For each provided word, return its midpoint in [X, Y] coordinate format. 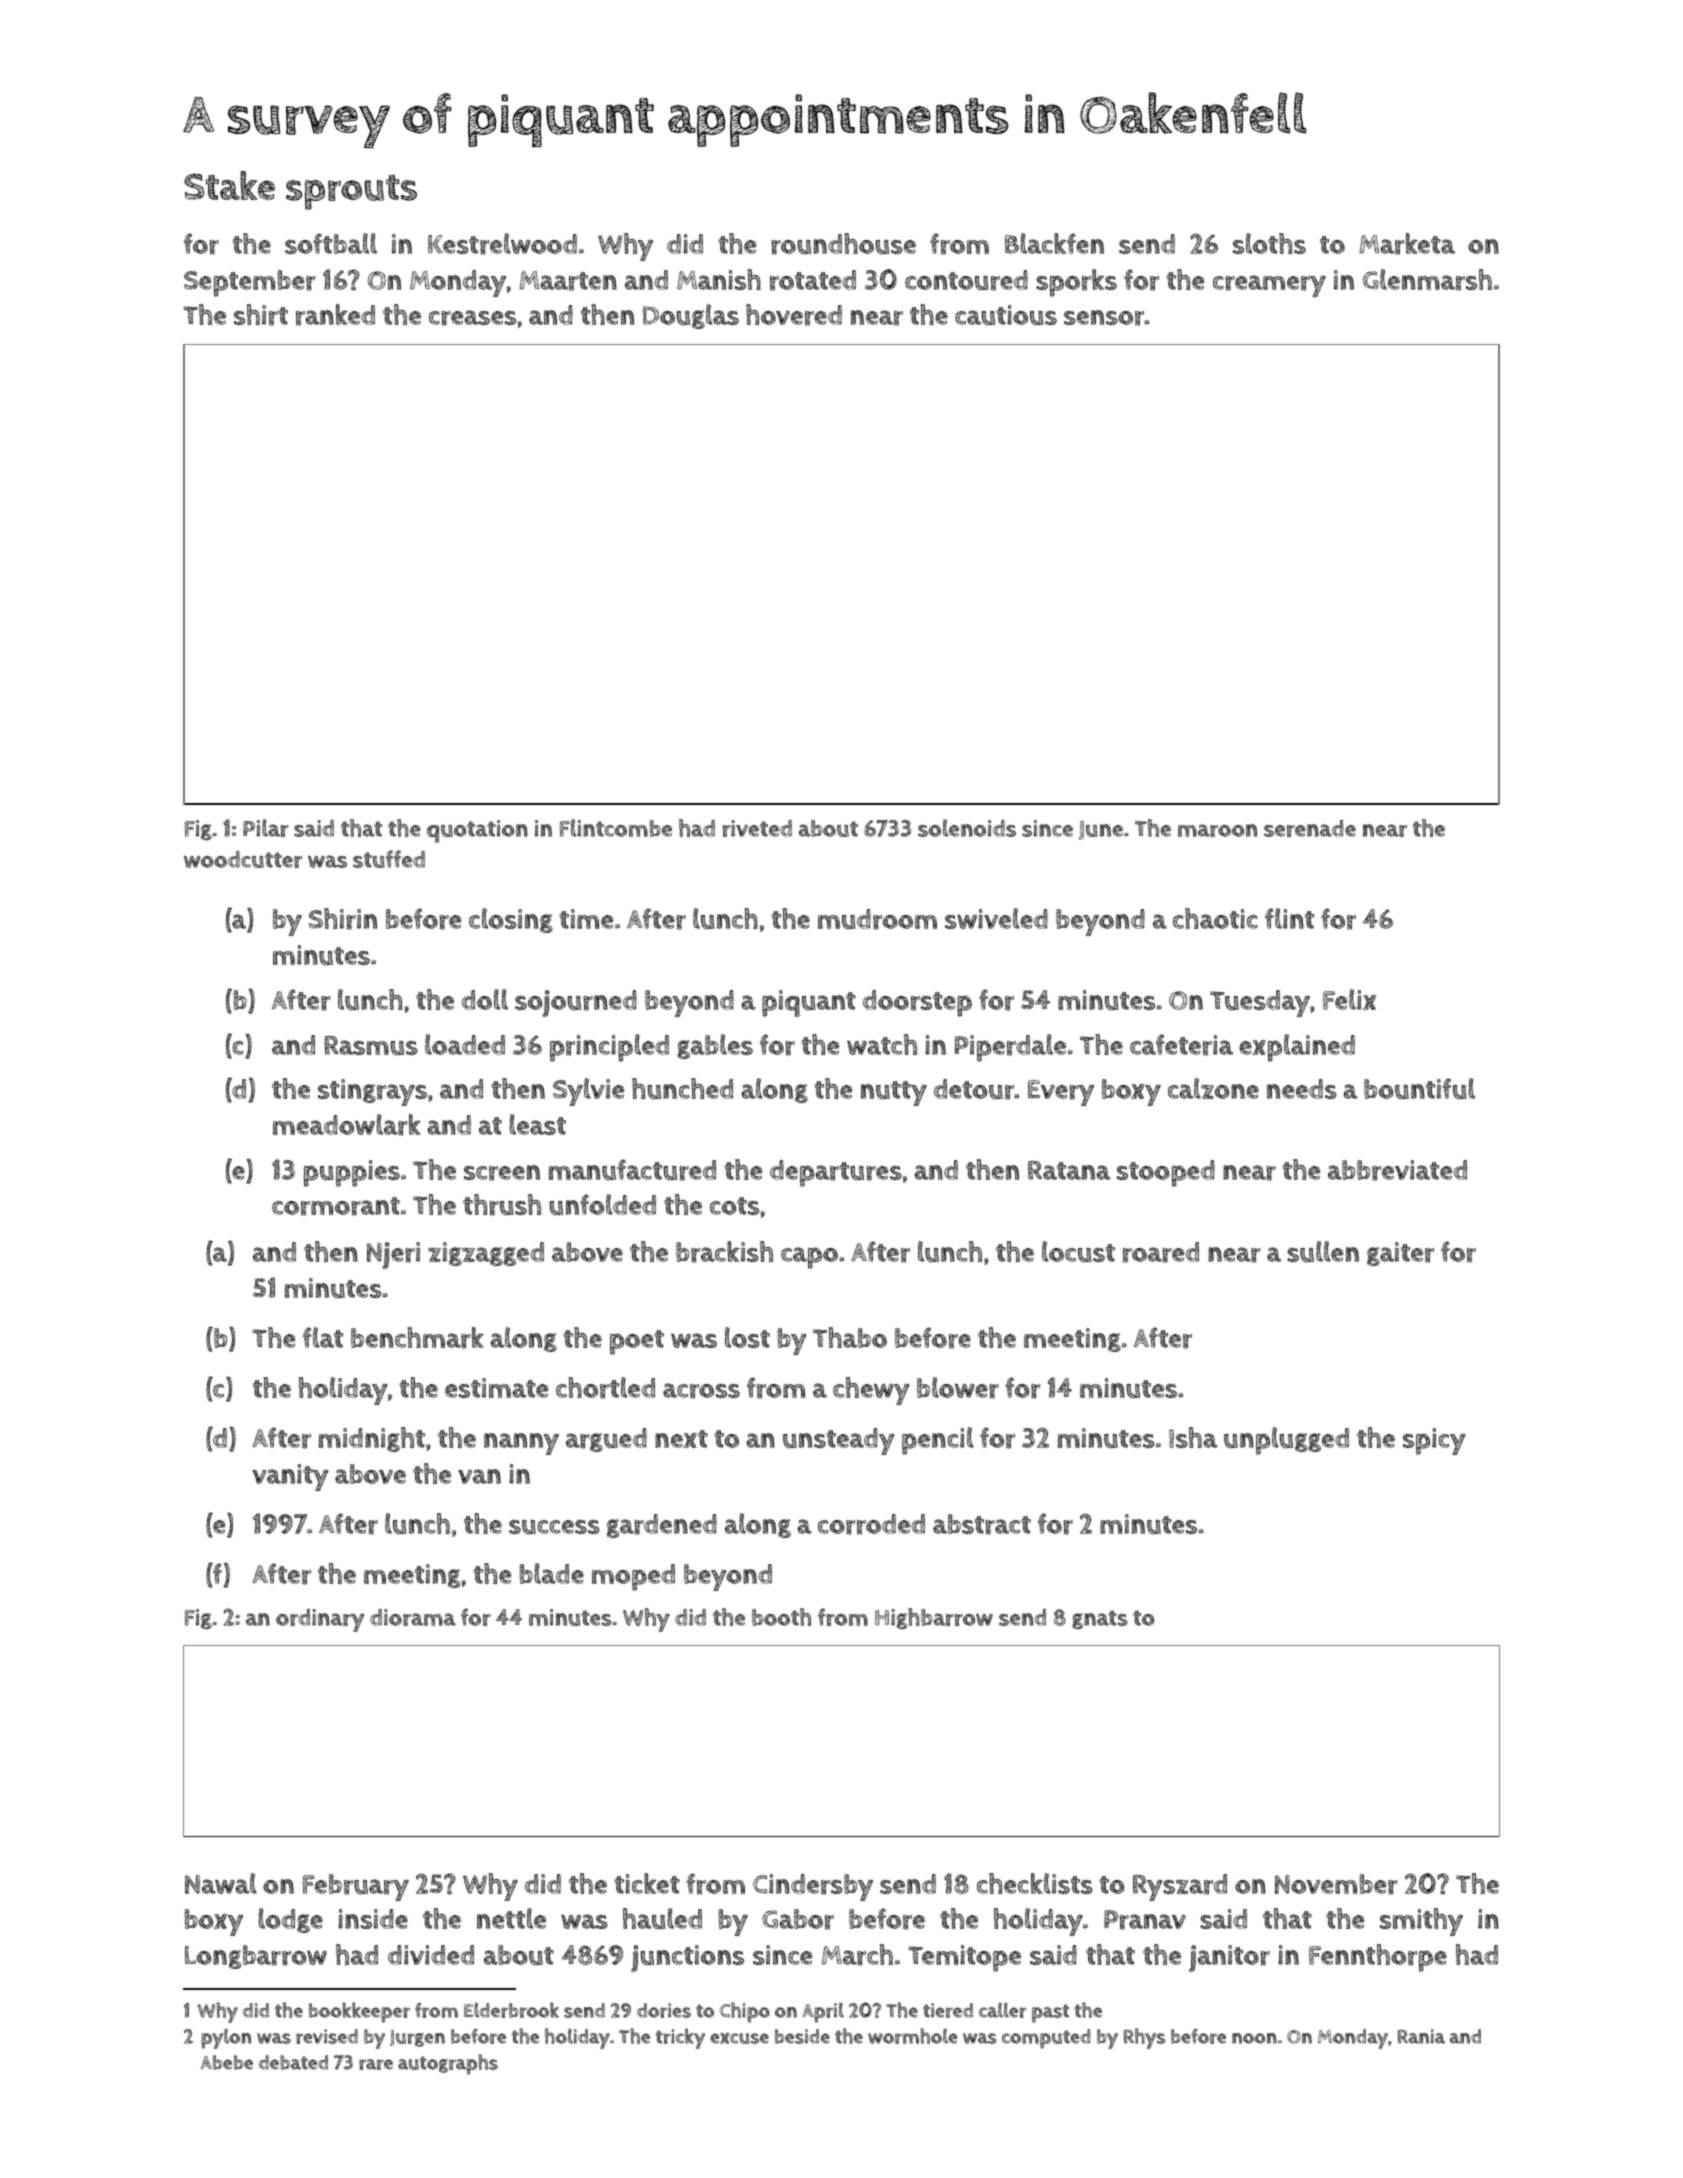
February [356, 1887]
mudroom [877, 919]
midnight [372, 1439]
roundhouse [843, 244]
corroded [871, 1524]
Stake [229, 185]
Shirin [343, 919]
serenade [1310, 828]
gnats [1100, 1620]
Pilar [265, 828]
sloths [1269, 243]
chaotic [1215, 918]
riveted [757, 828]
